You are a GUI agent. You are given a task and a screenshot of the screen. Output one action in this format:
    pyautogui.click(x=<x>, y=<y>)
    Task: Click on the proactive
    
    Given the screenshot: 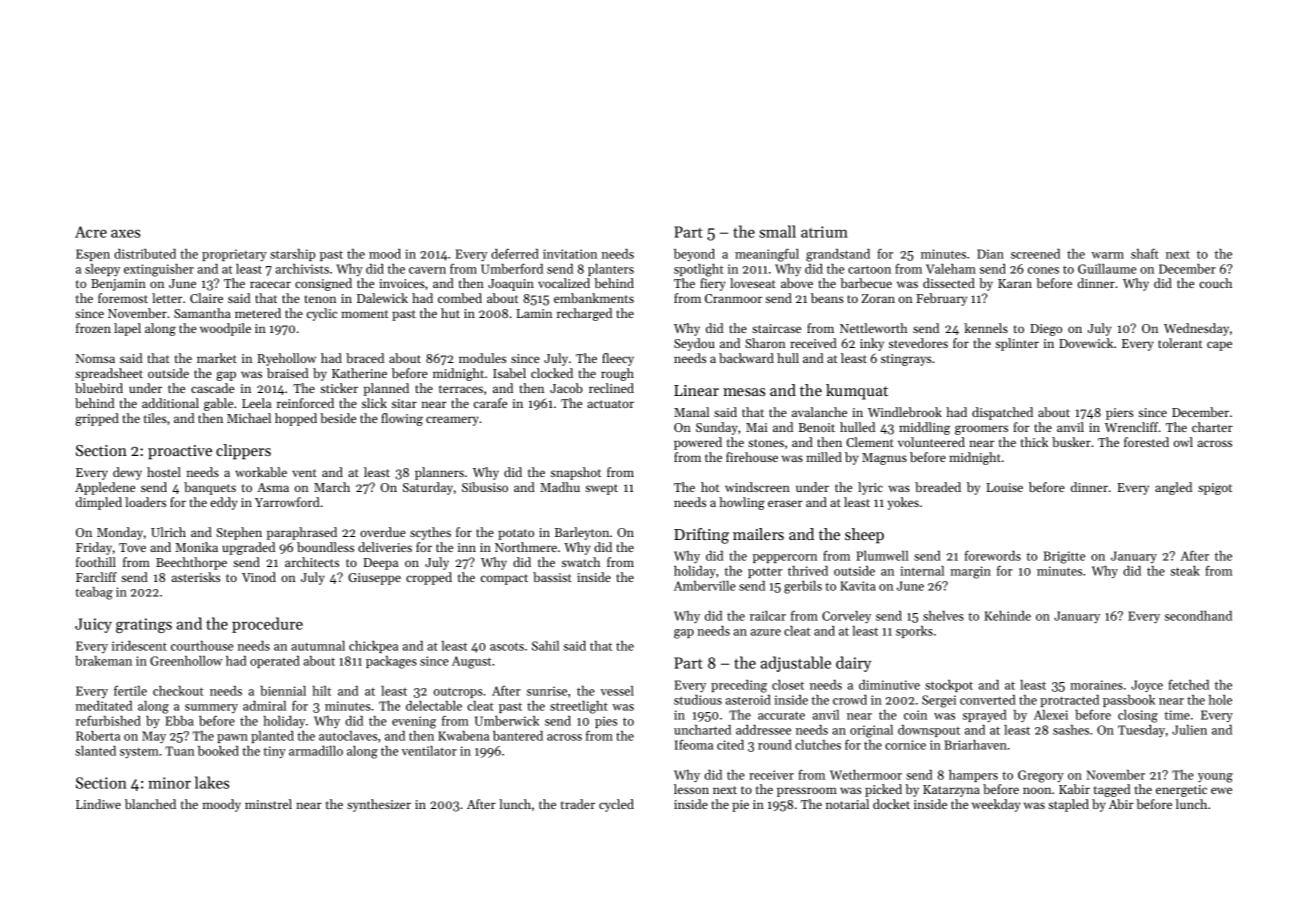 What is the action you would take?
    pyautogui.click(x=180, y=452)
